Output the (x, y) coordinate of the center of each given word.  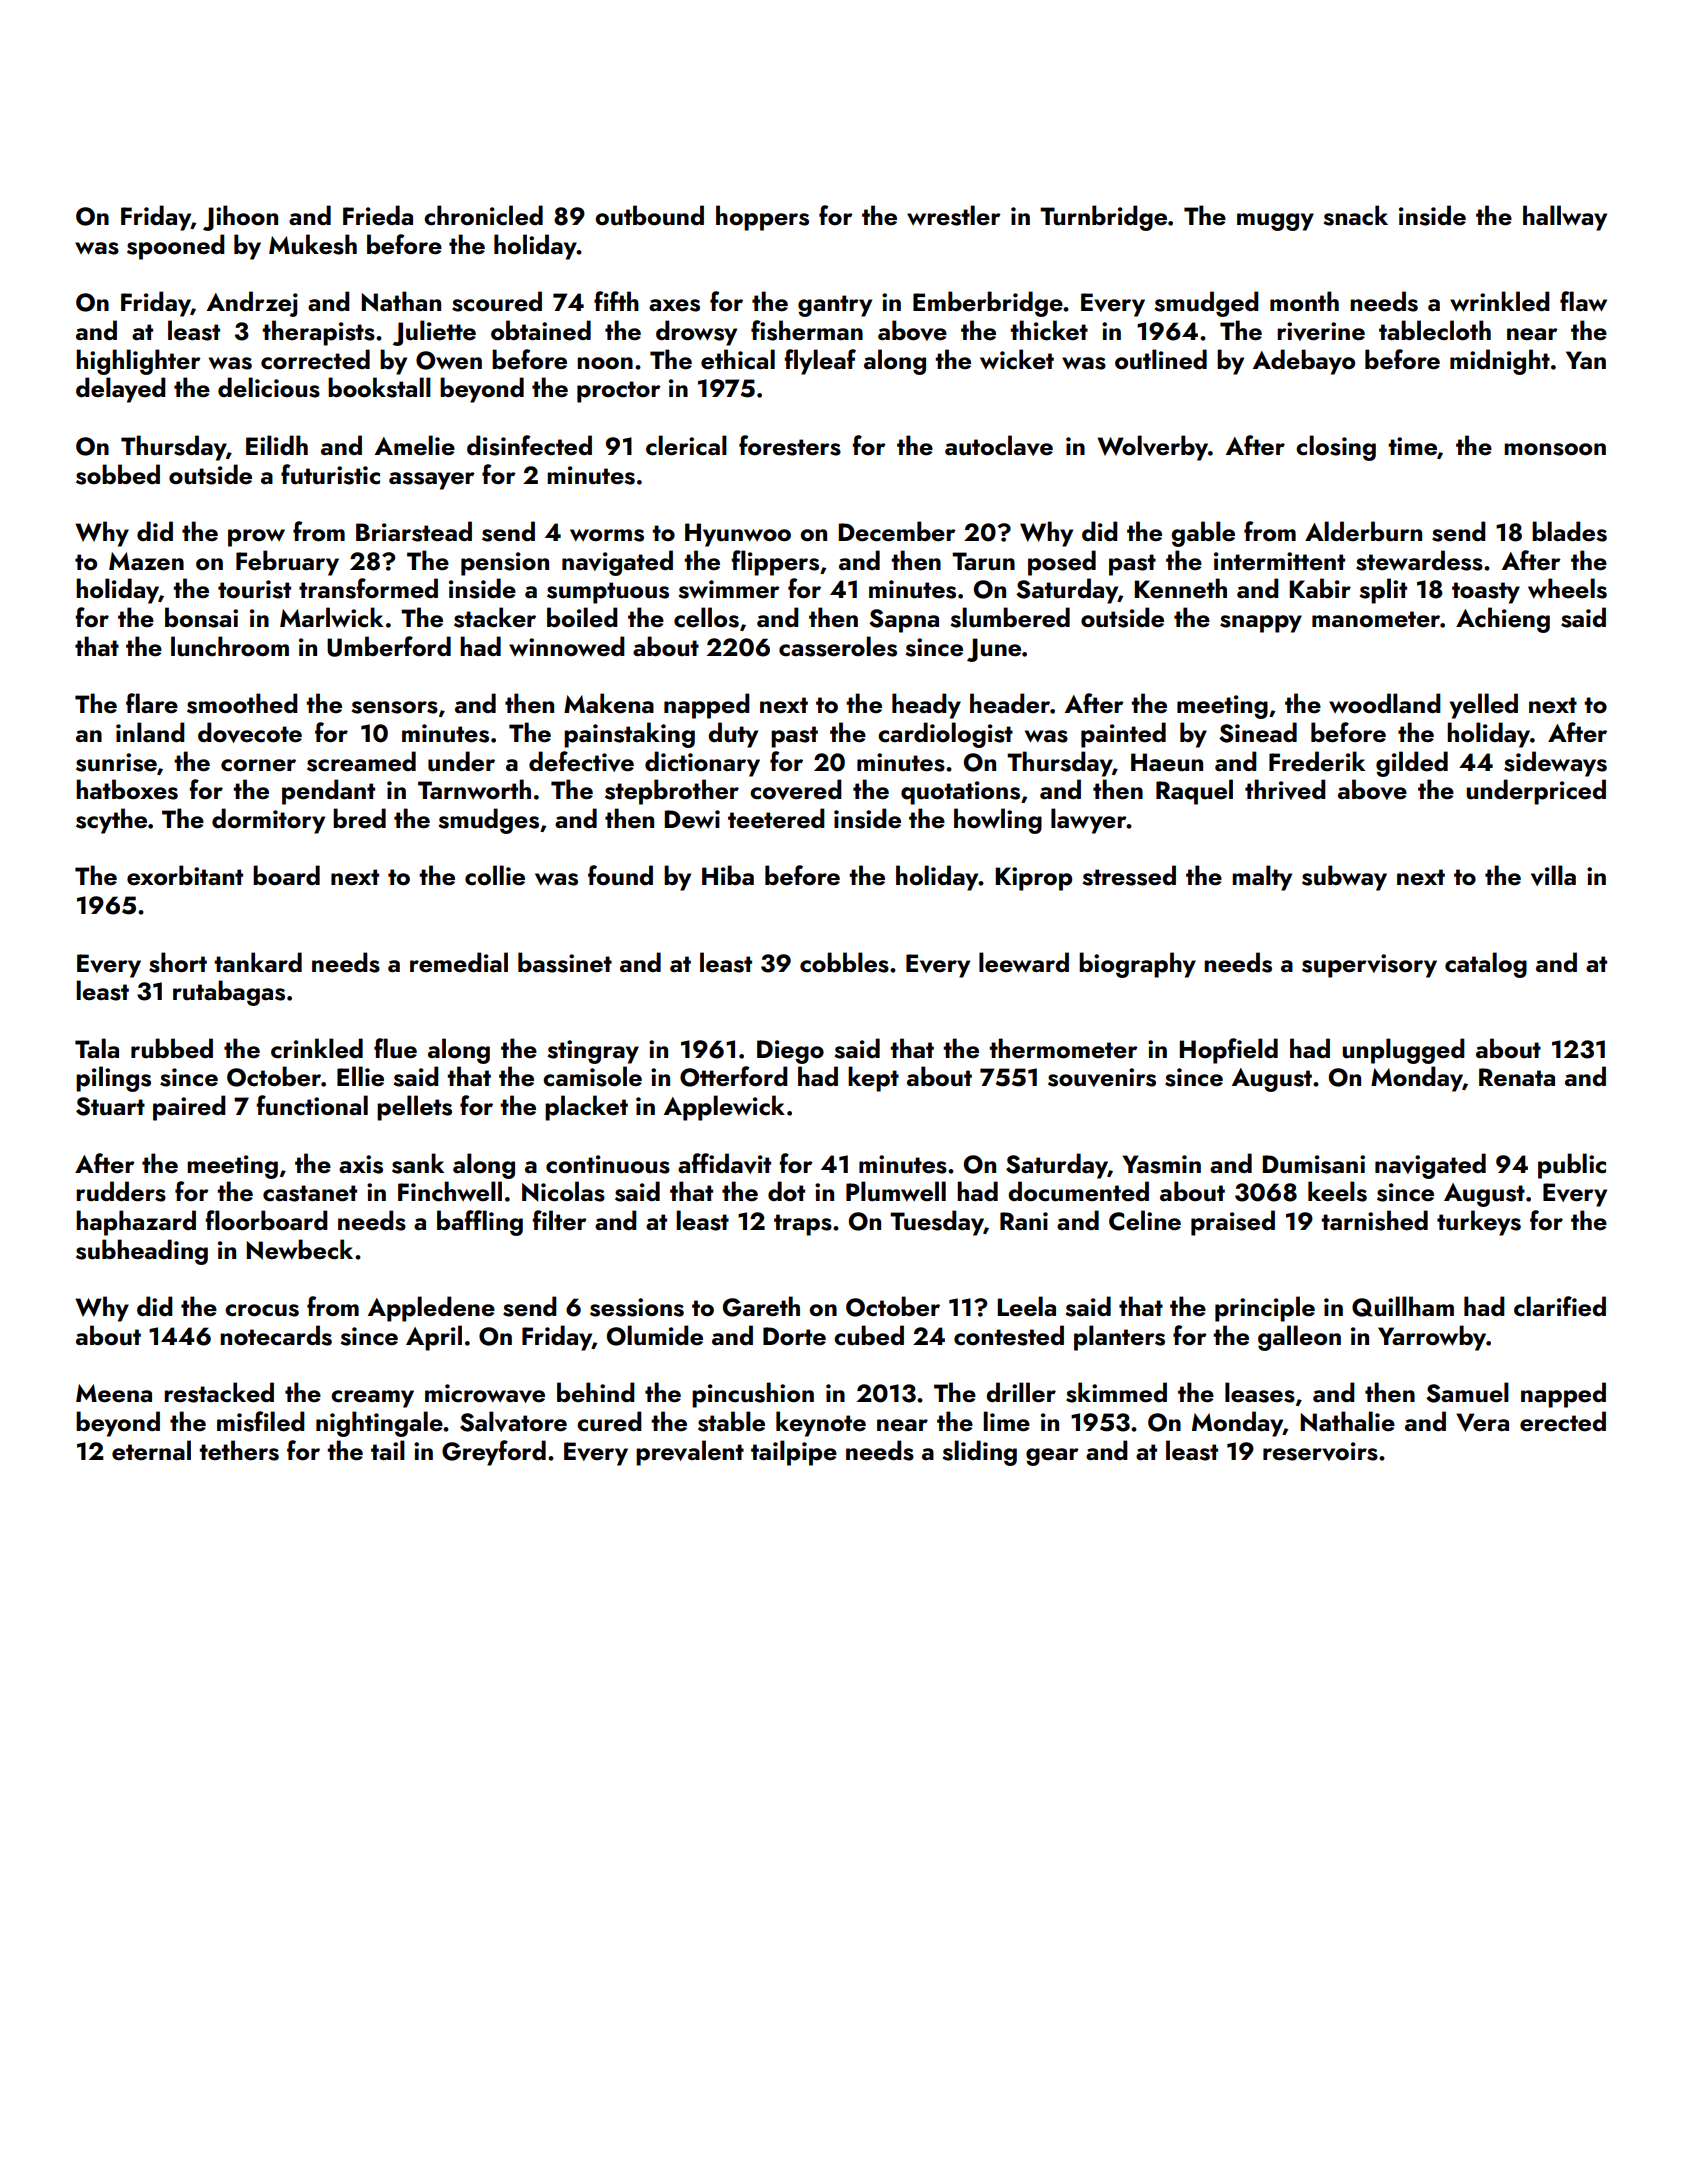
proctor (619, 392)
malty (1262, 878)
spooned (176, 247)
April (434, 1338)
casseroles (838, 646)
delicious (269, 387)
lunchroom (230, 646)
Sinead (1258, 732)
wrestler (954, 215)
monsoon (1555, 449)
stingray (593, 1052)
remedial (459, 962)
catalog (1486, 965)
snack (1355, 215)
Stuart (110, 1106)
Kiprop (1033, 879)
